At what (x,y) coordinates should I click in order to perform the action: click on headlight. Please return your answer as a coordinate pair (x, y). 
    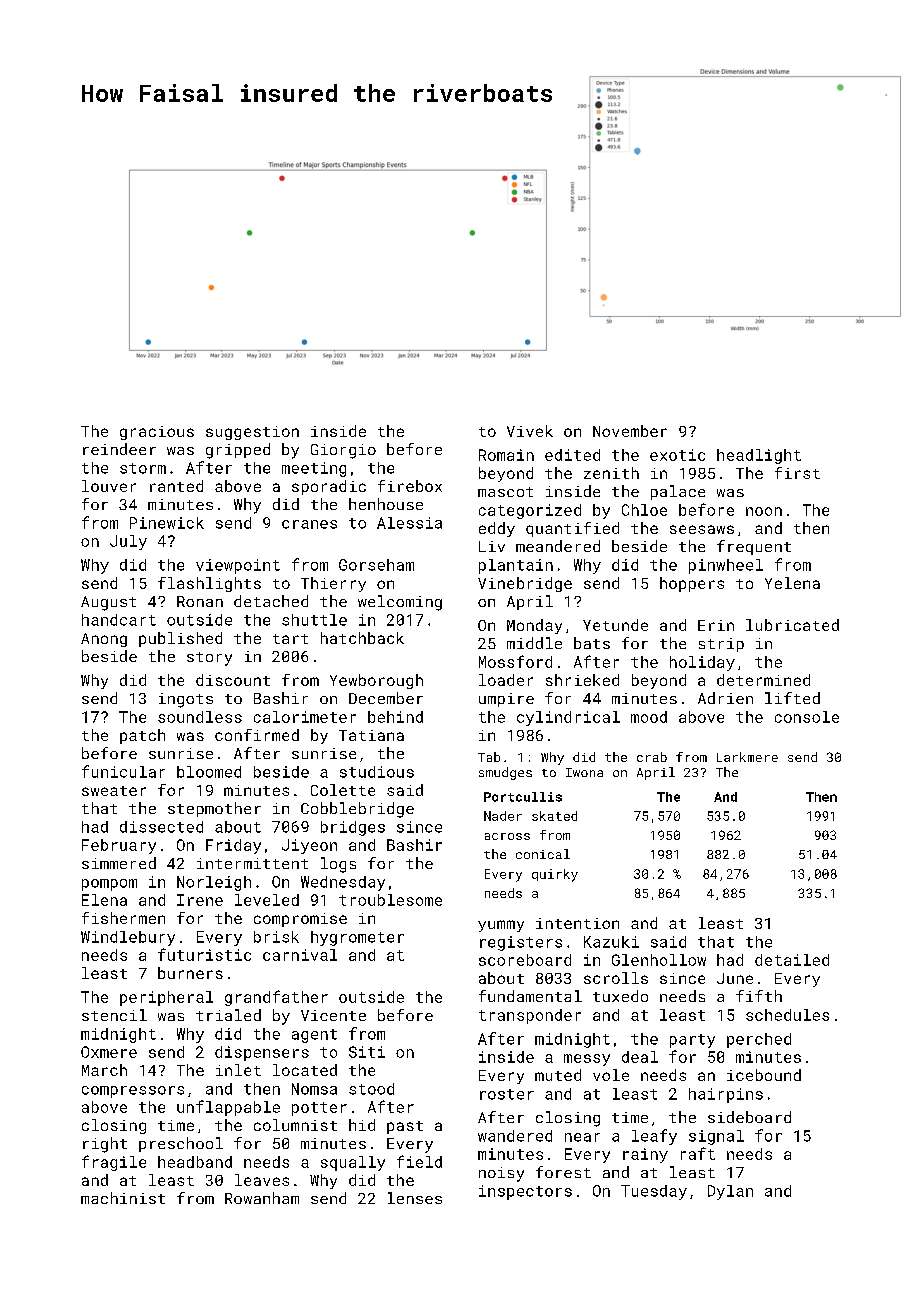
    Looking at the image, I should click on (759, 456).
